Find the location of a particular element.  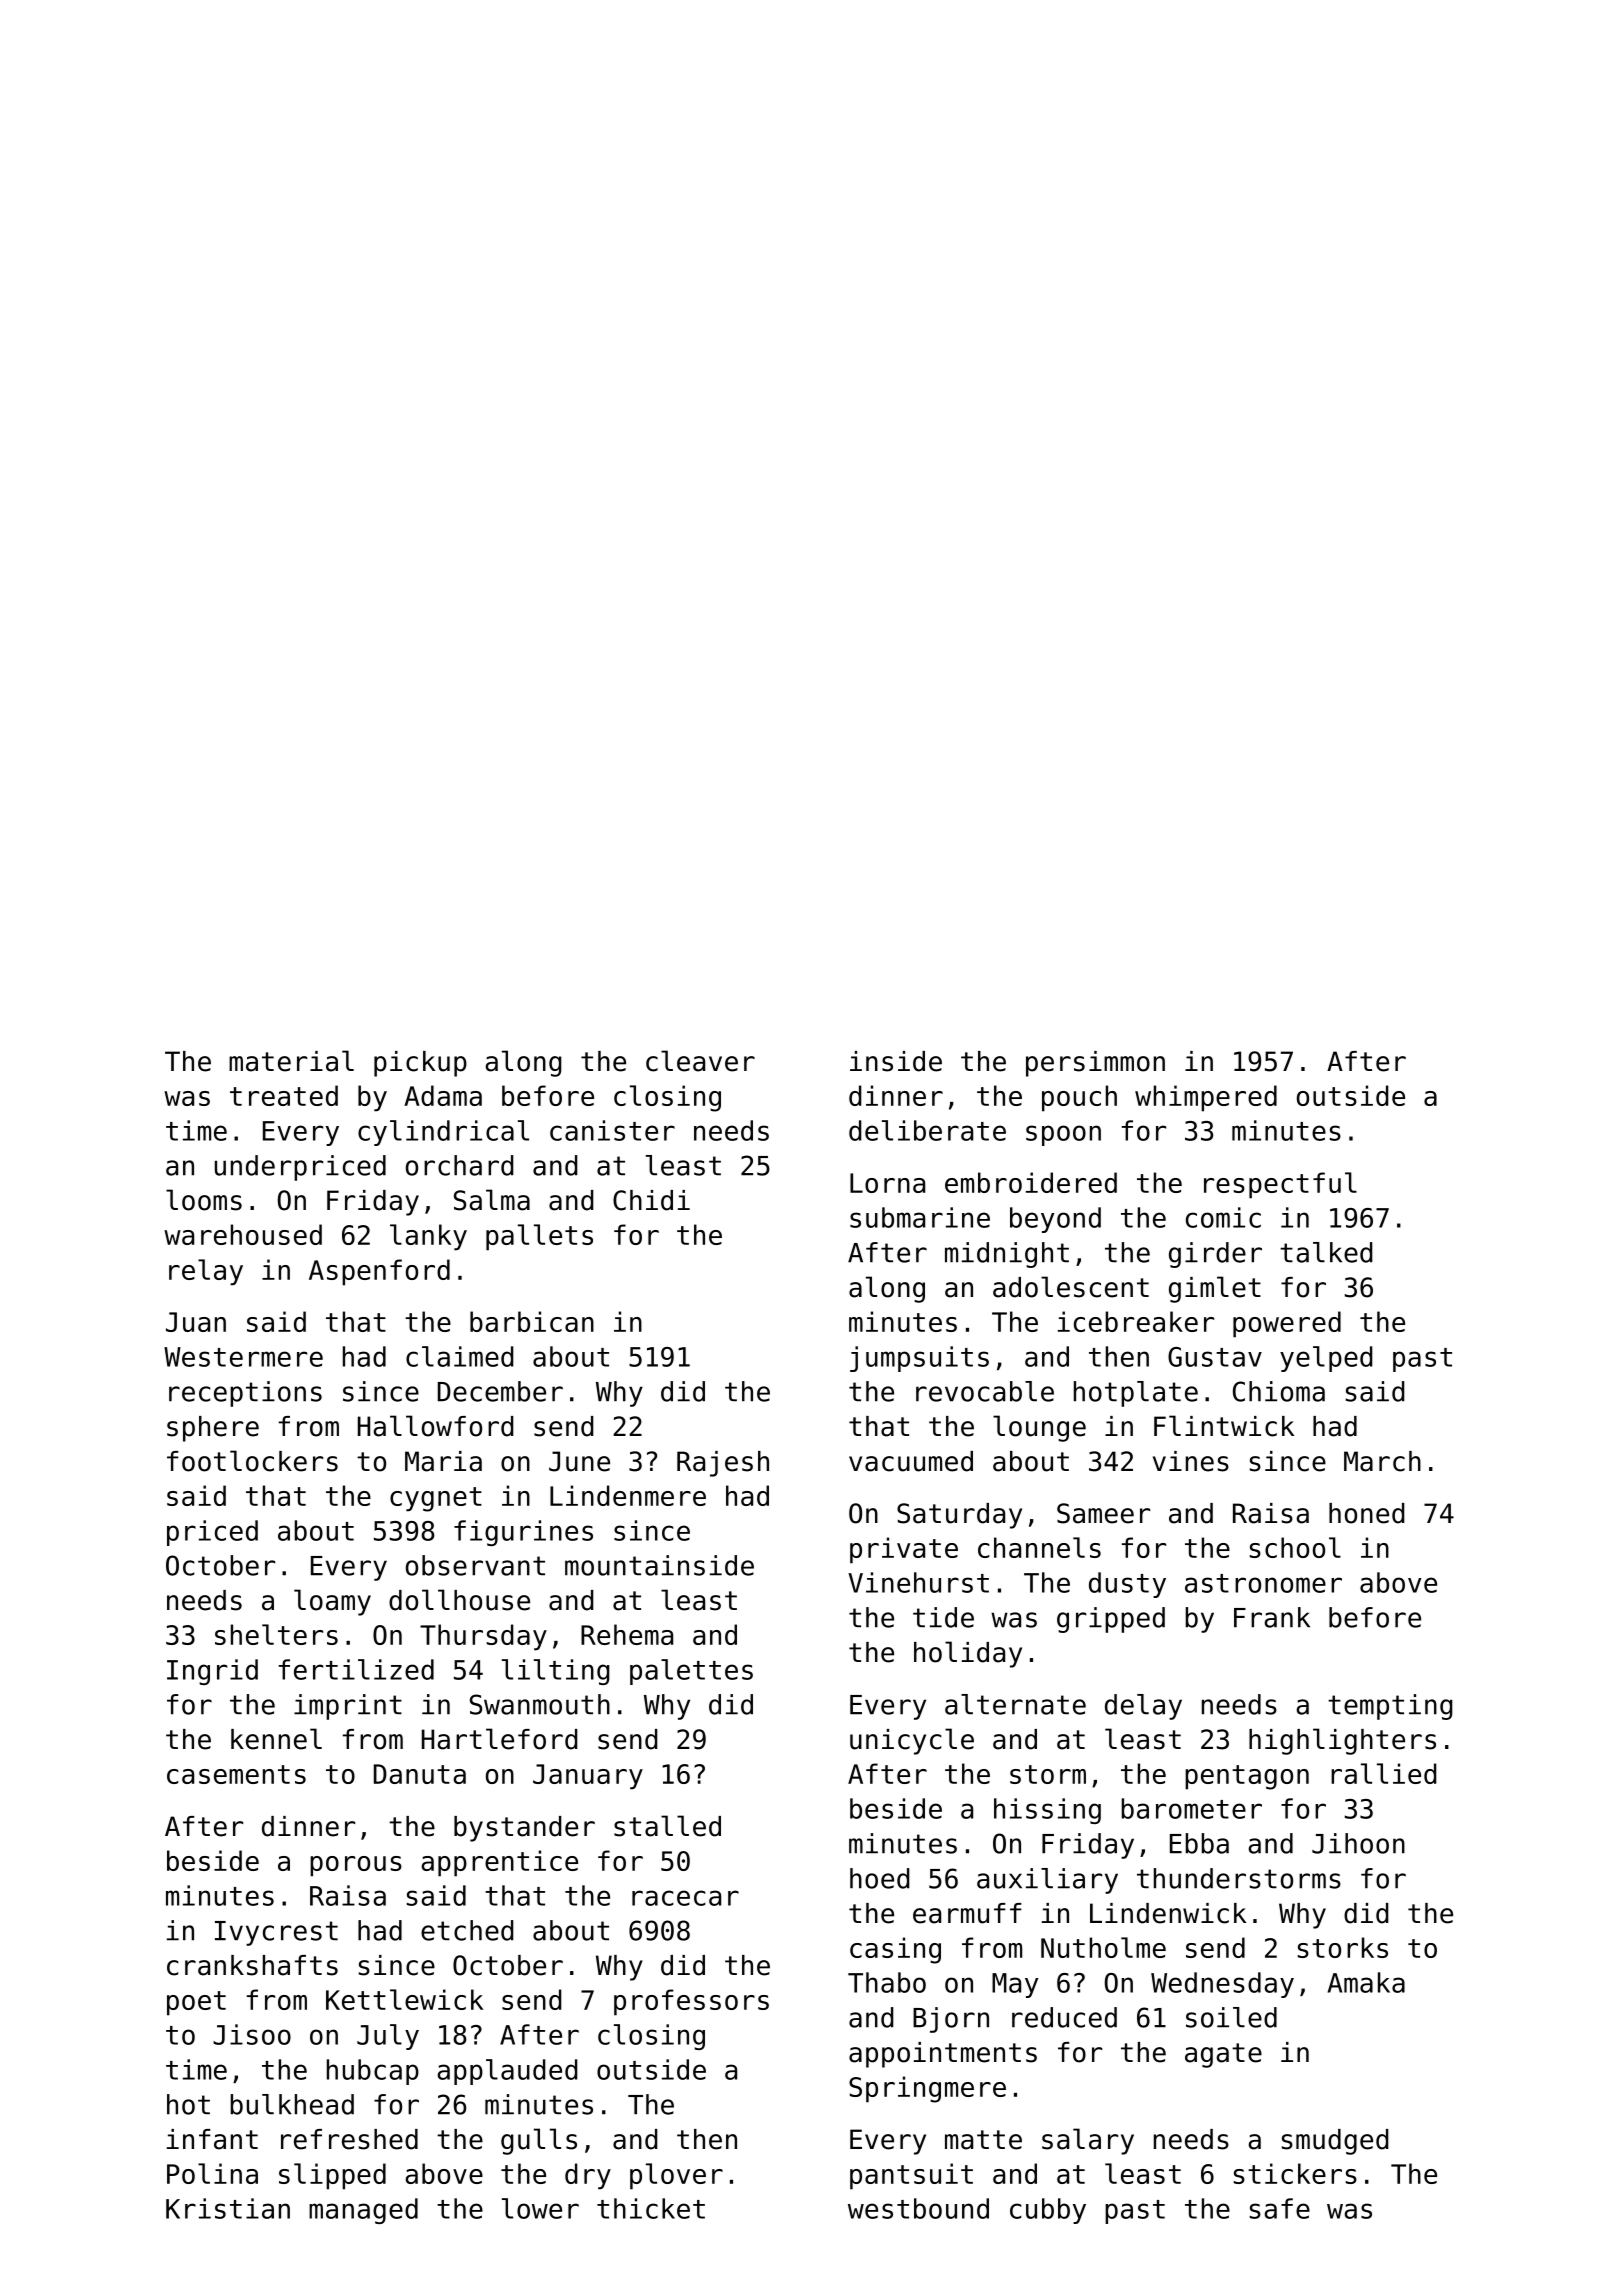

palettes is located at coordinates (691, 1672).
